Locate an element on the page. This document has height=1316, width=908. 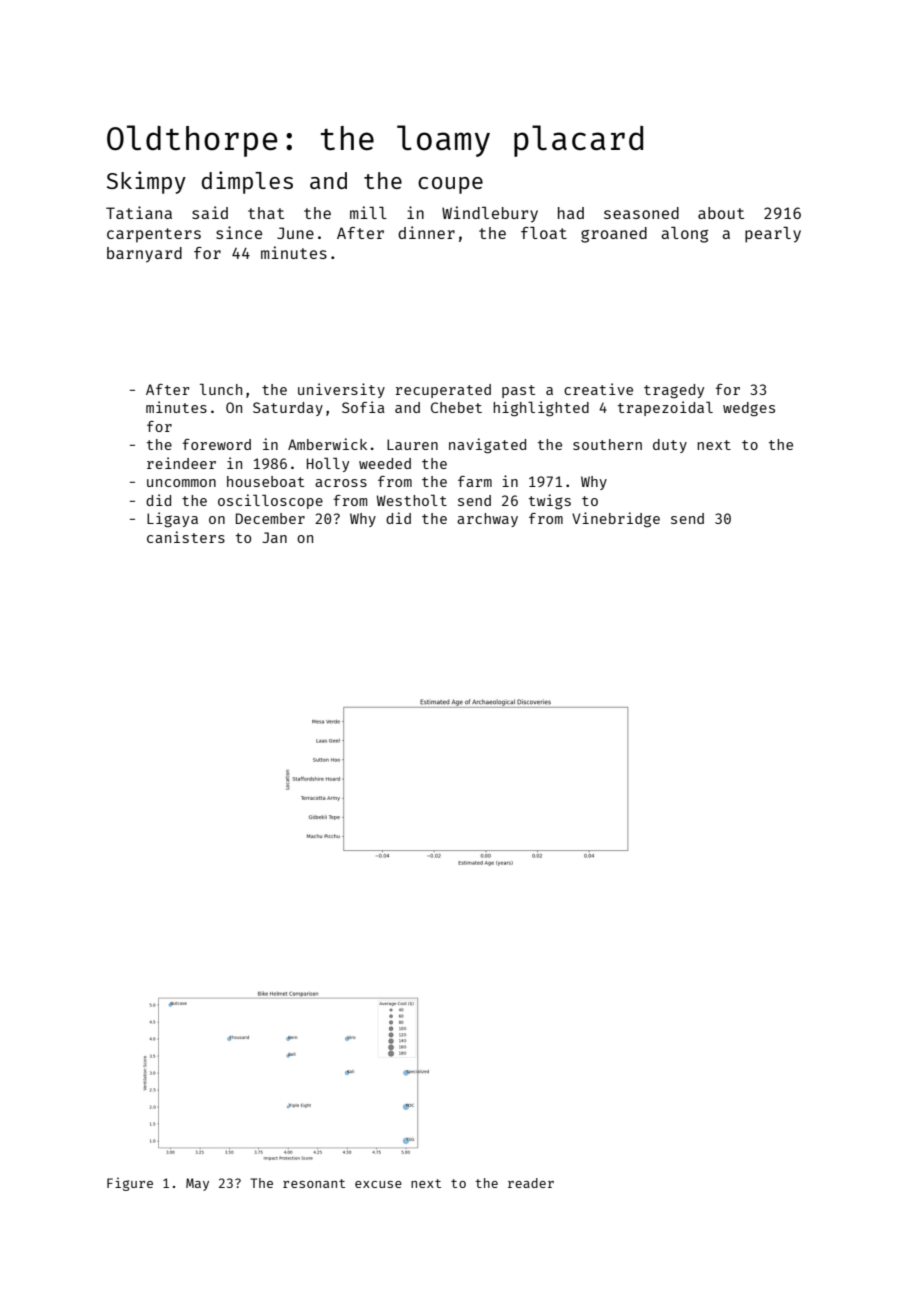
coupe is located at coordinates (450, 185).
